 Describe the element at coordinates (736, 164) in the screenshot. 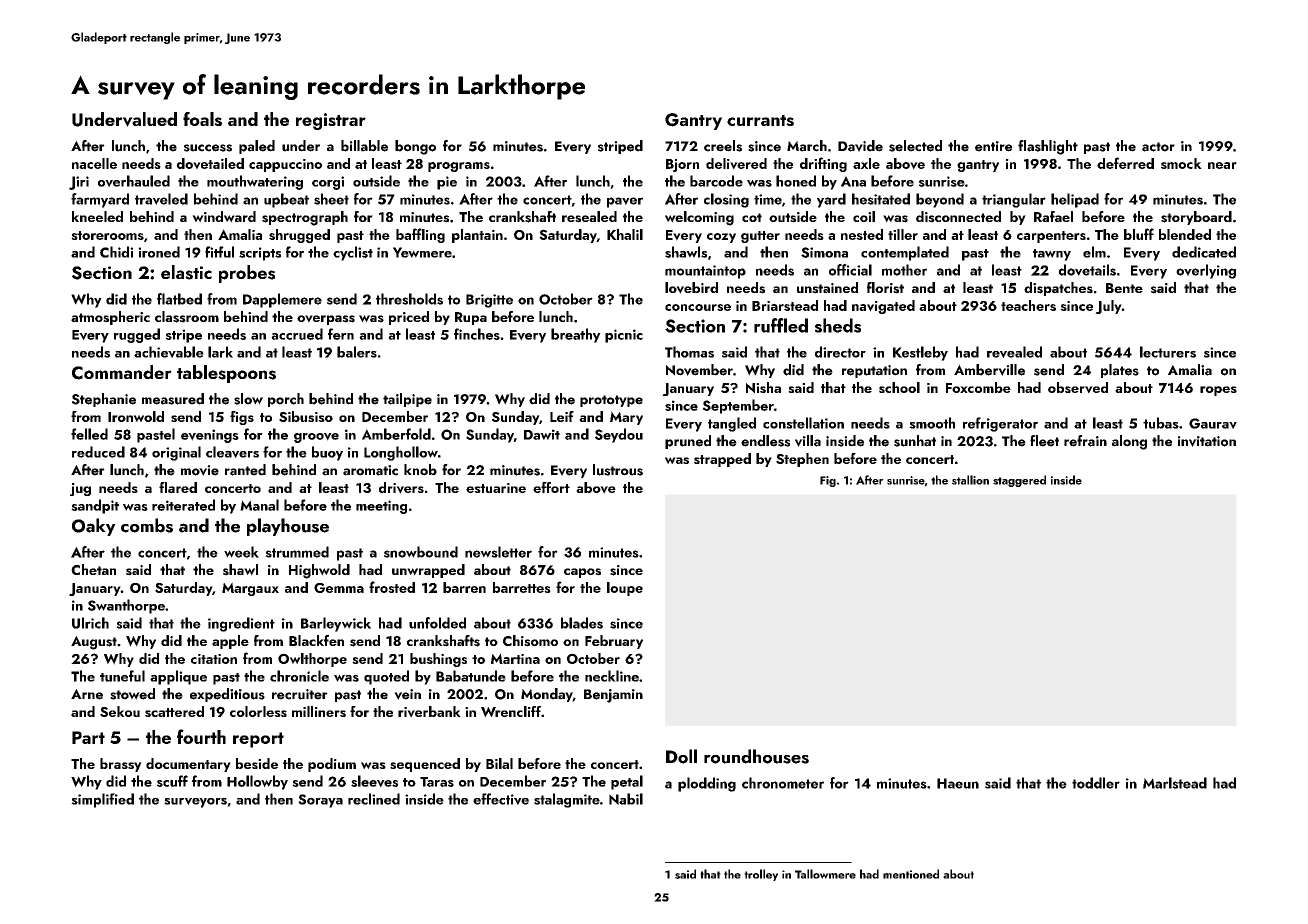

I see `delivered` at that location.
